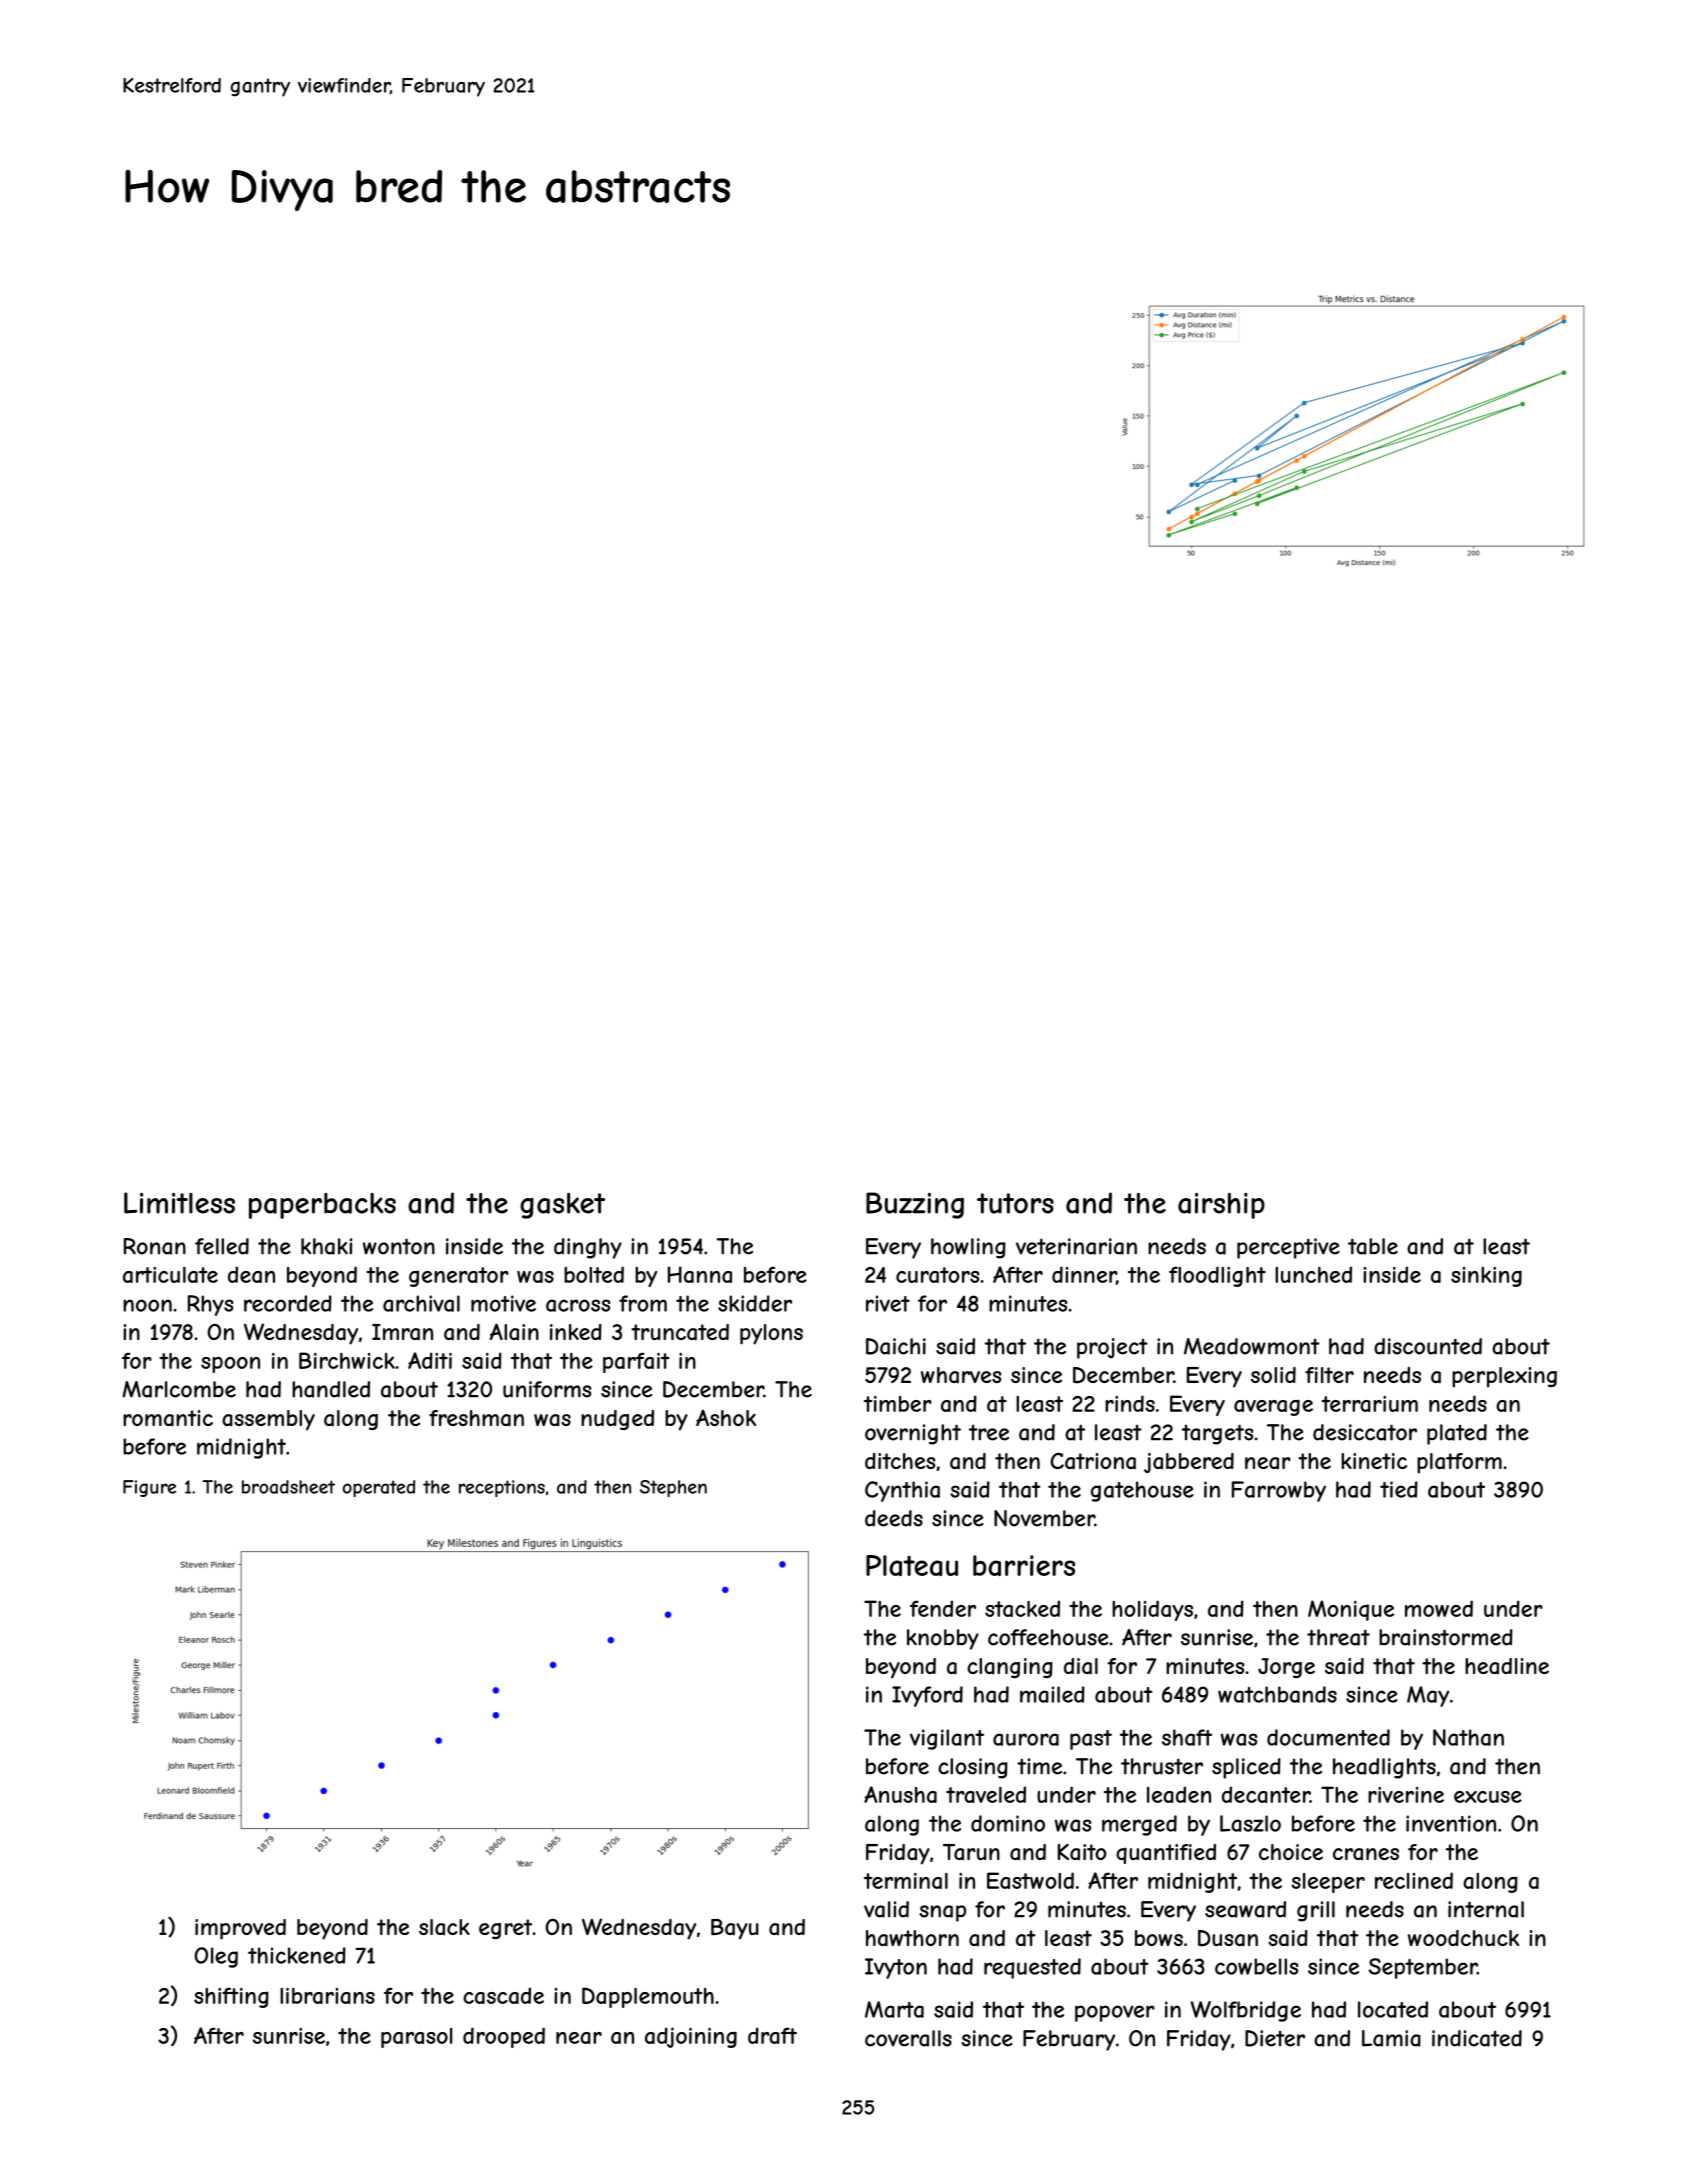 This document has width=1683, height=2178. What do you see at coordinates (915, 1205) in the document?
I see `Buzzing` at bounding box center [915, 1205].
